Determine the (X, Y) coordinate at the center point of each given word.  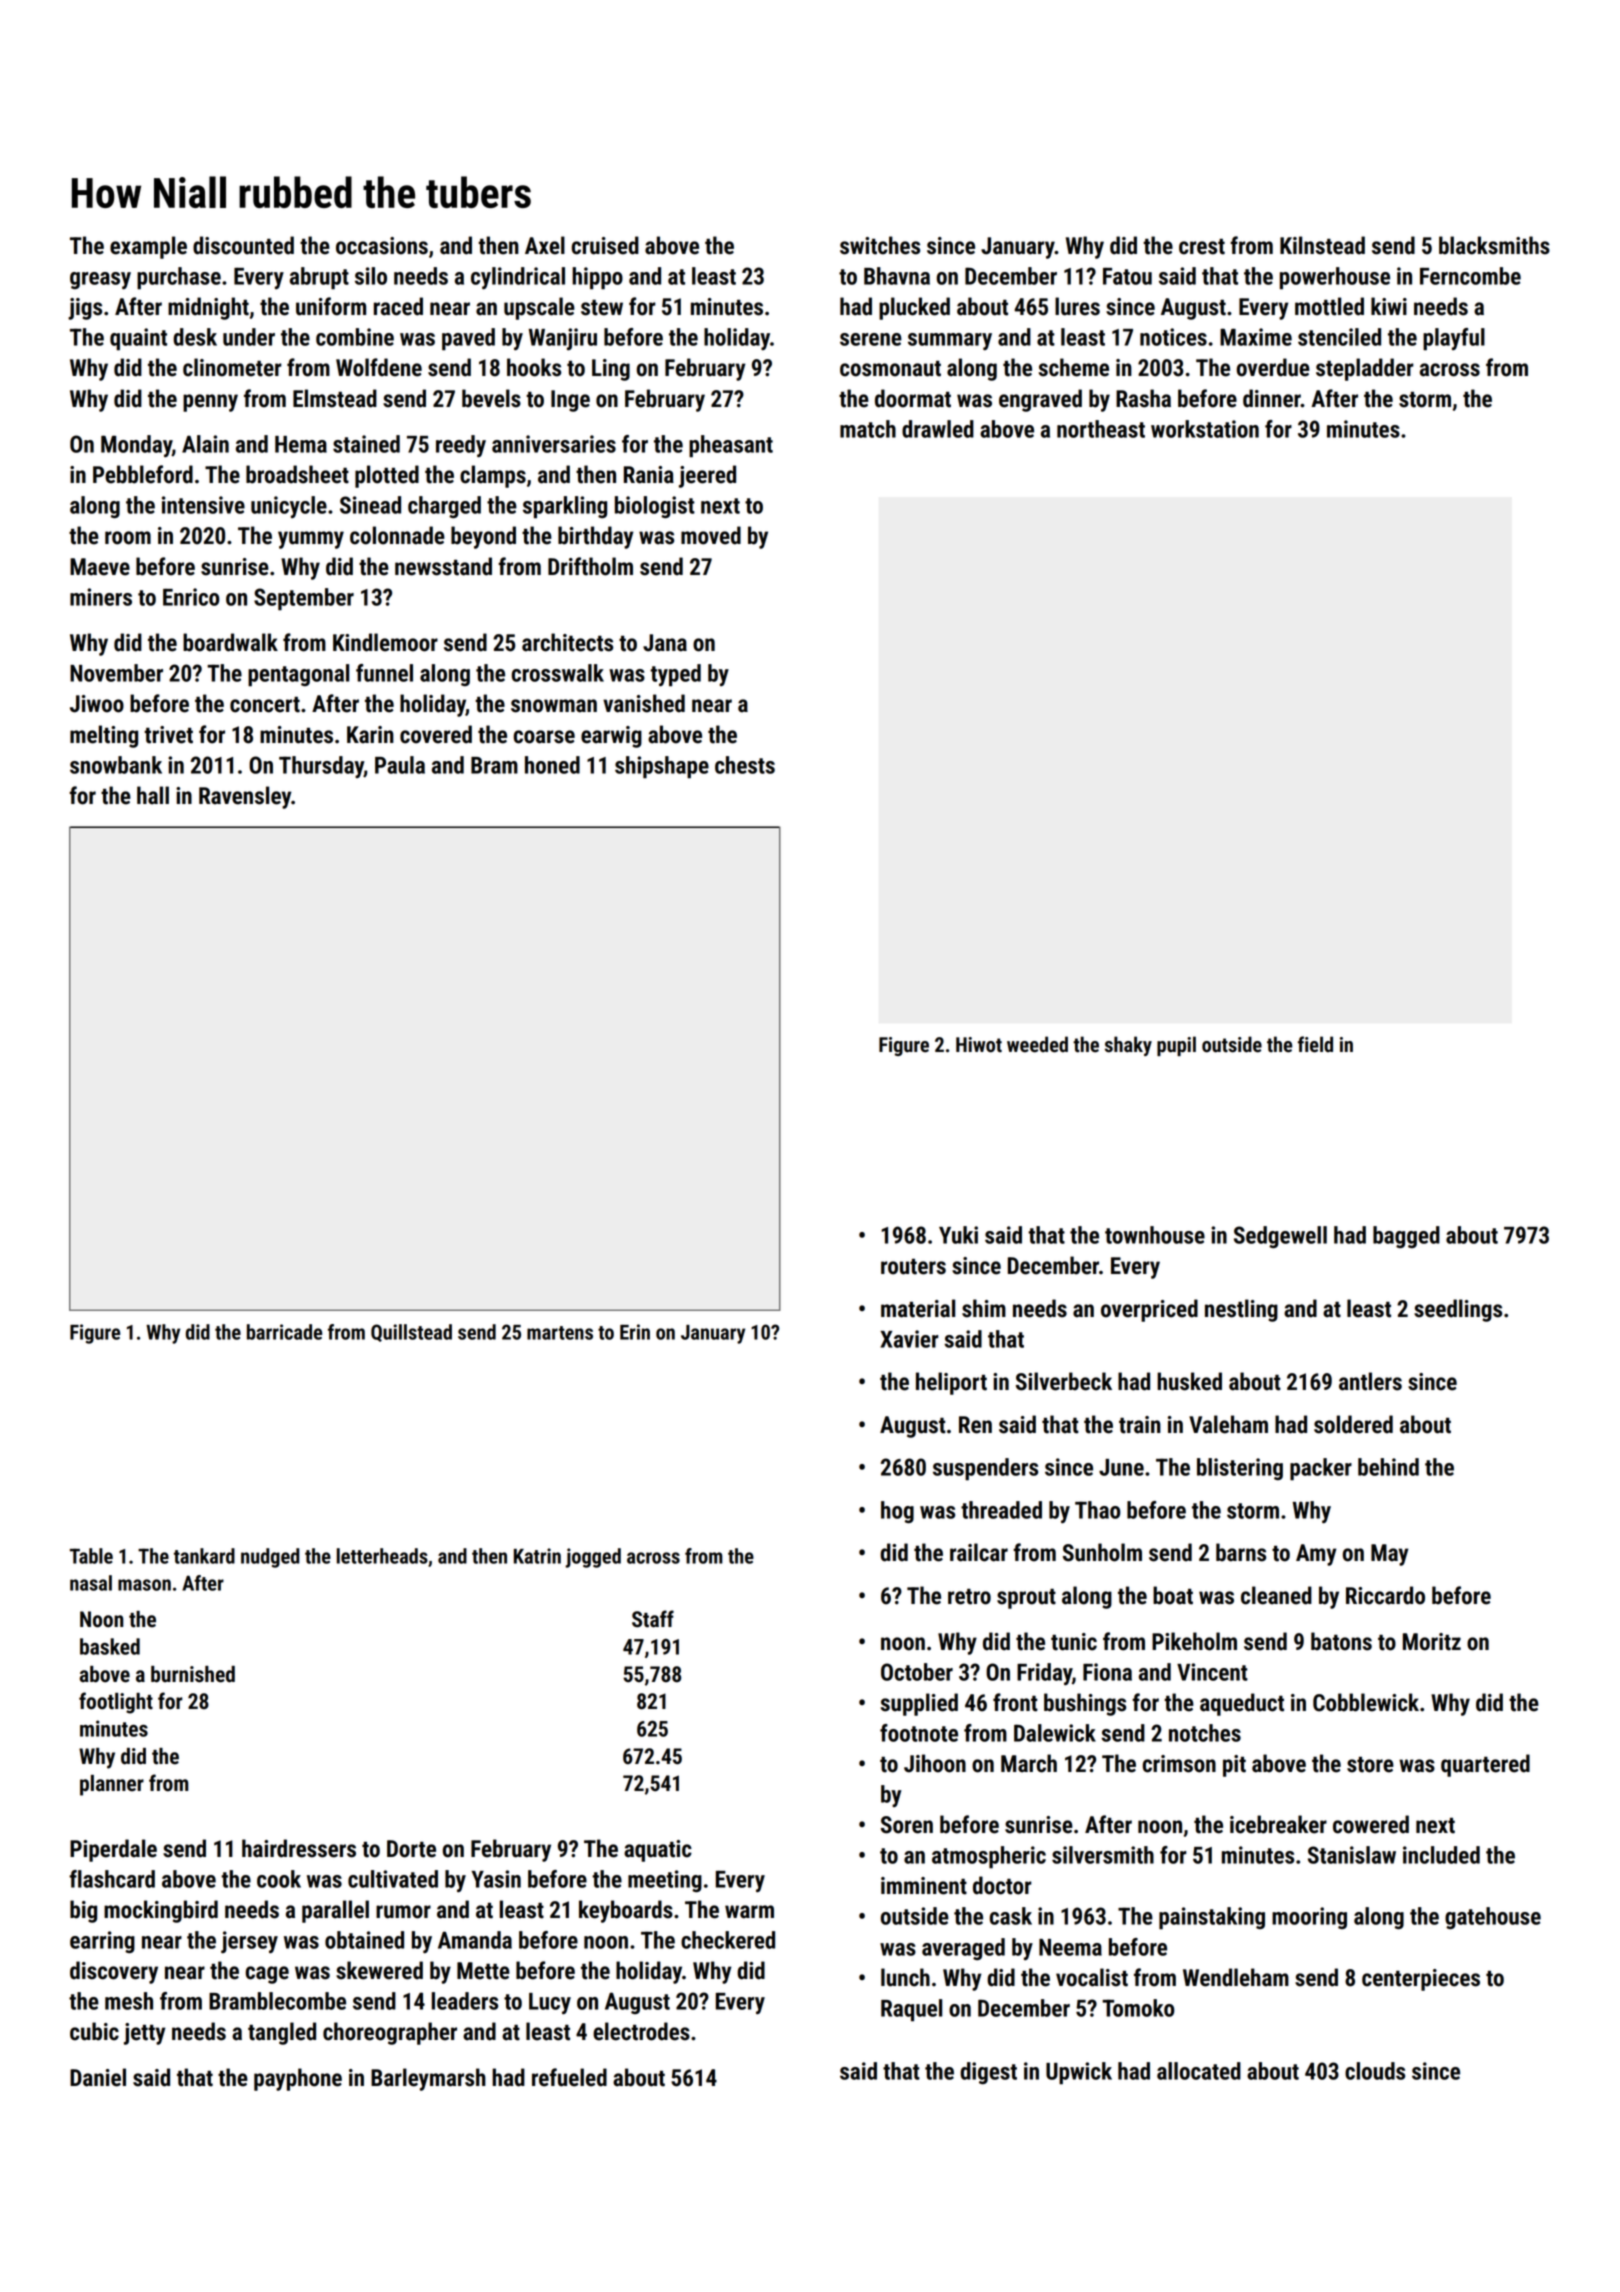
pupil (1176, 1046)
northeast (1101, 429)
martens (560, 1333)
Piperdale (113, 1850)
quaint (138, 339)
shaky (1128, 1046)
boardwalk (230, 642)
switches (880, 245)
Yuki (958, 1235)
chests (745, 765)
